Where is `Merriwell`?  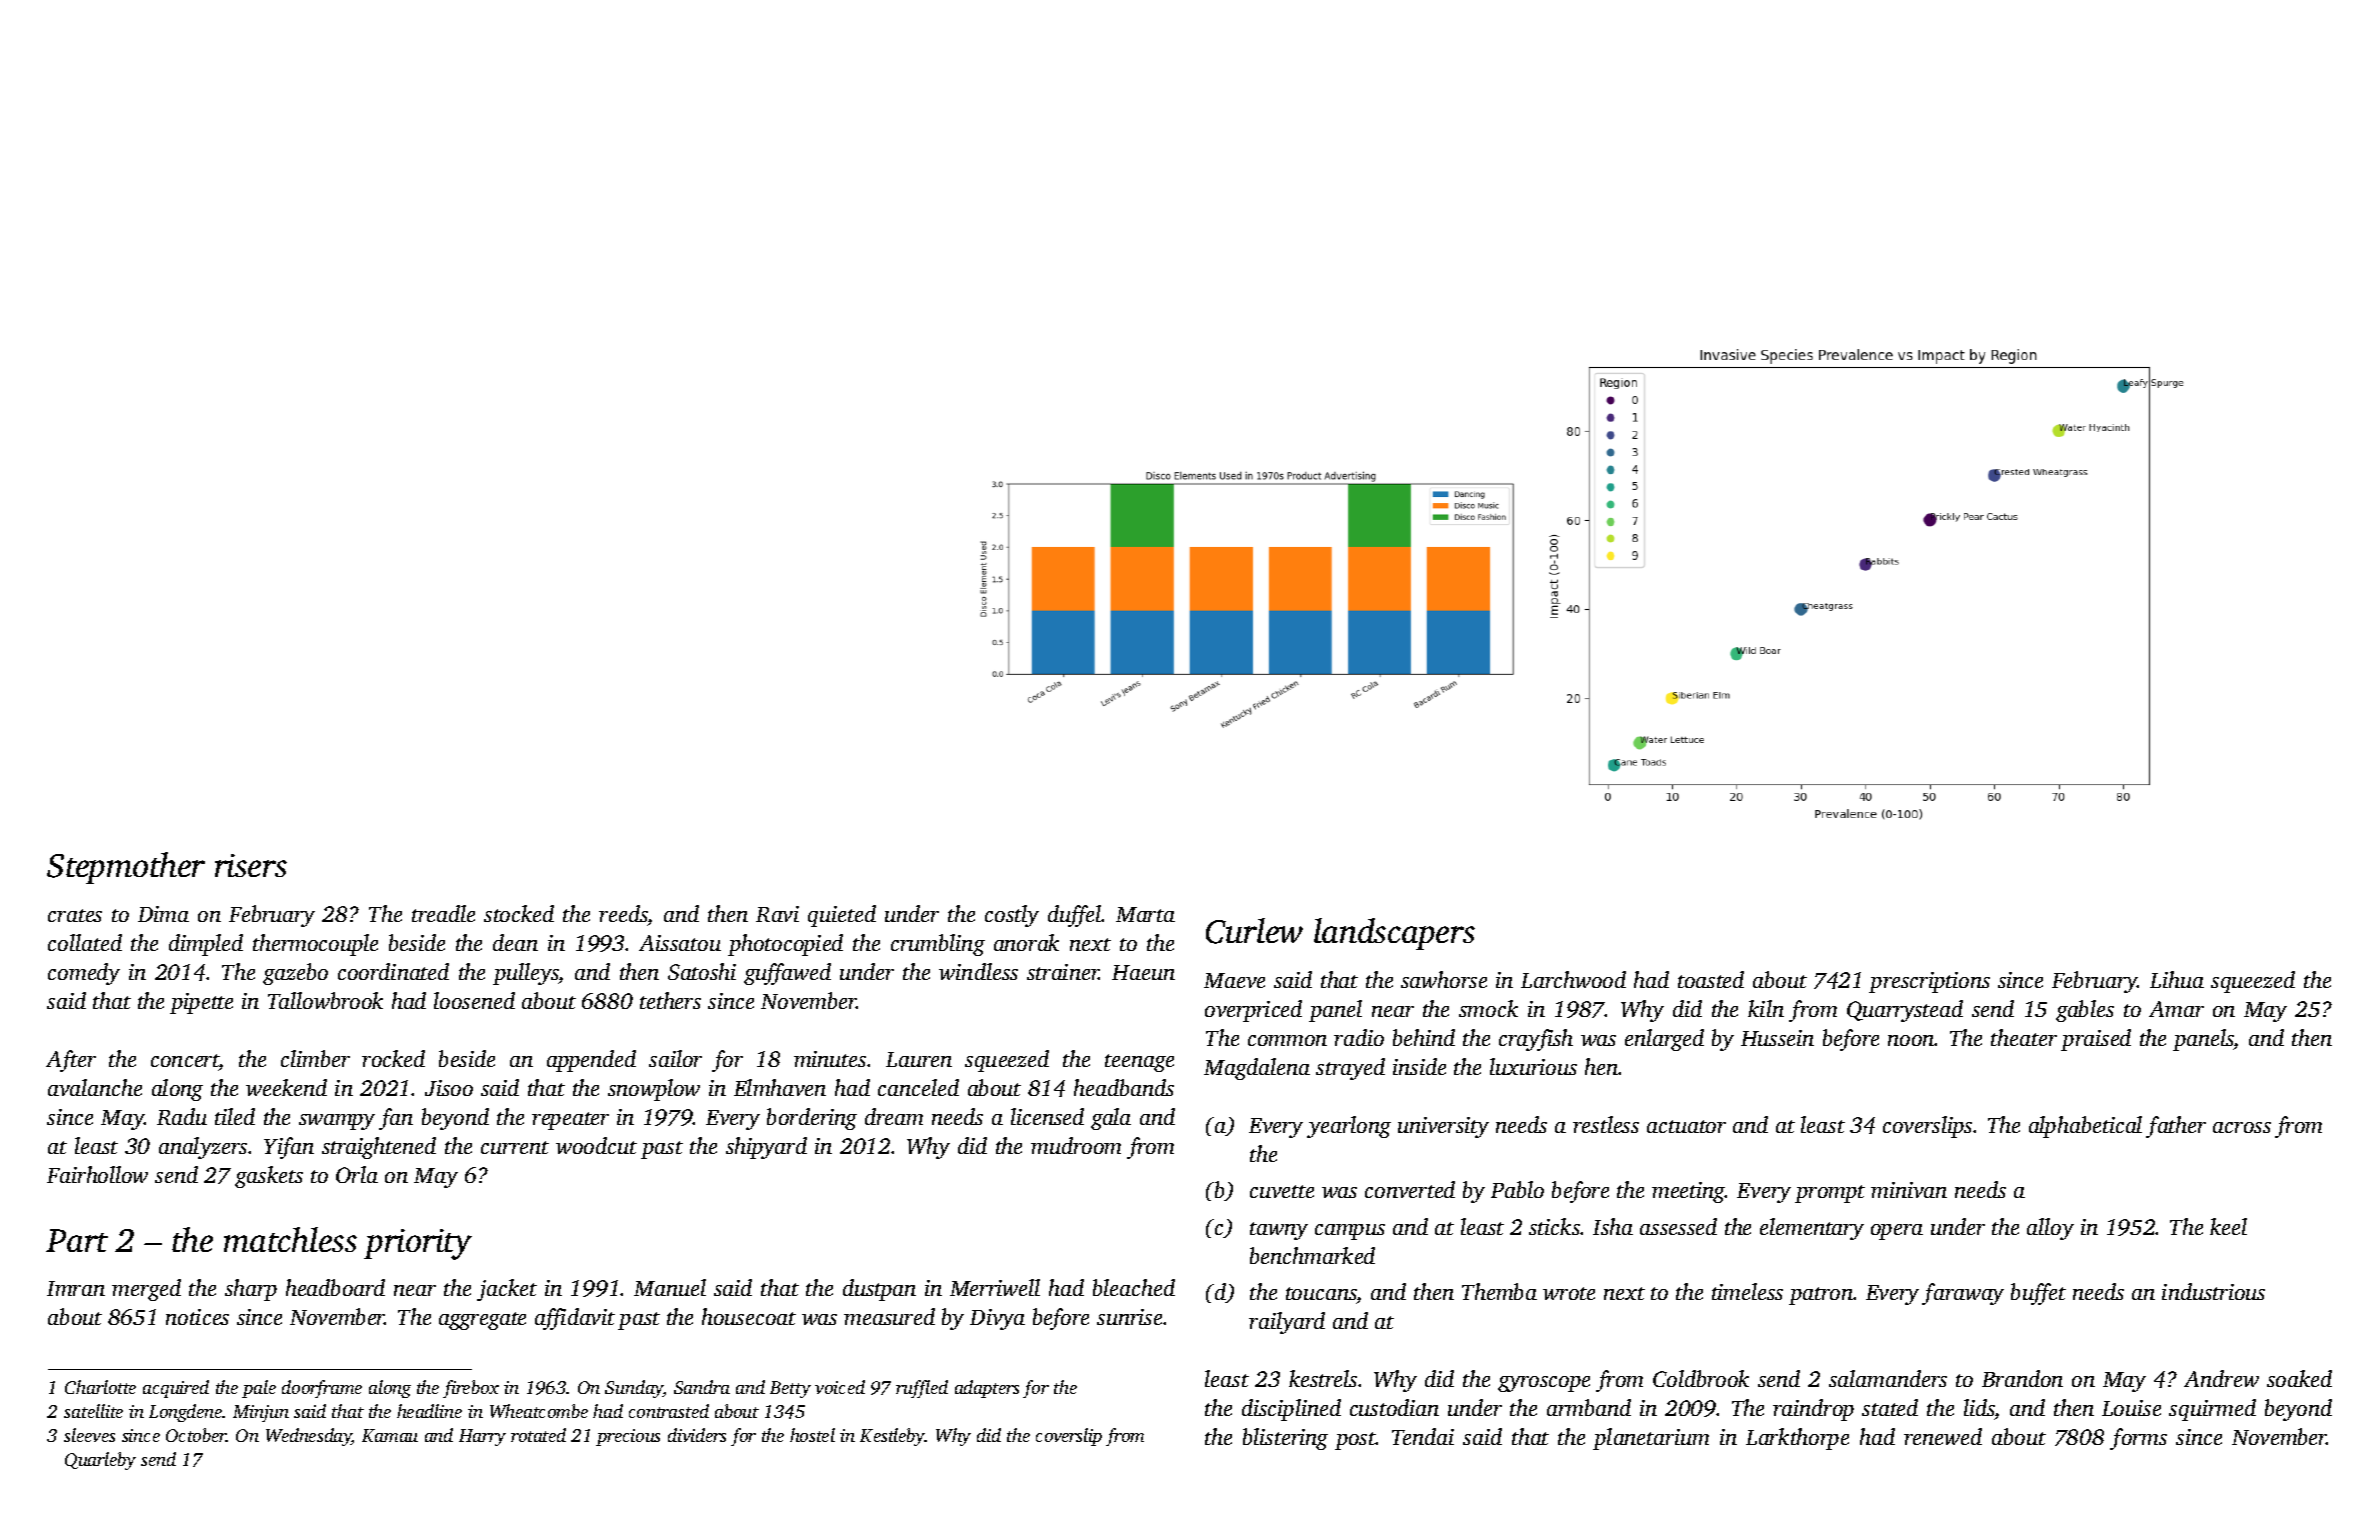
Merriwell is located at coordinates (995, 1287).
